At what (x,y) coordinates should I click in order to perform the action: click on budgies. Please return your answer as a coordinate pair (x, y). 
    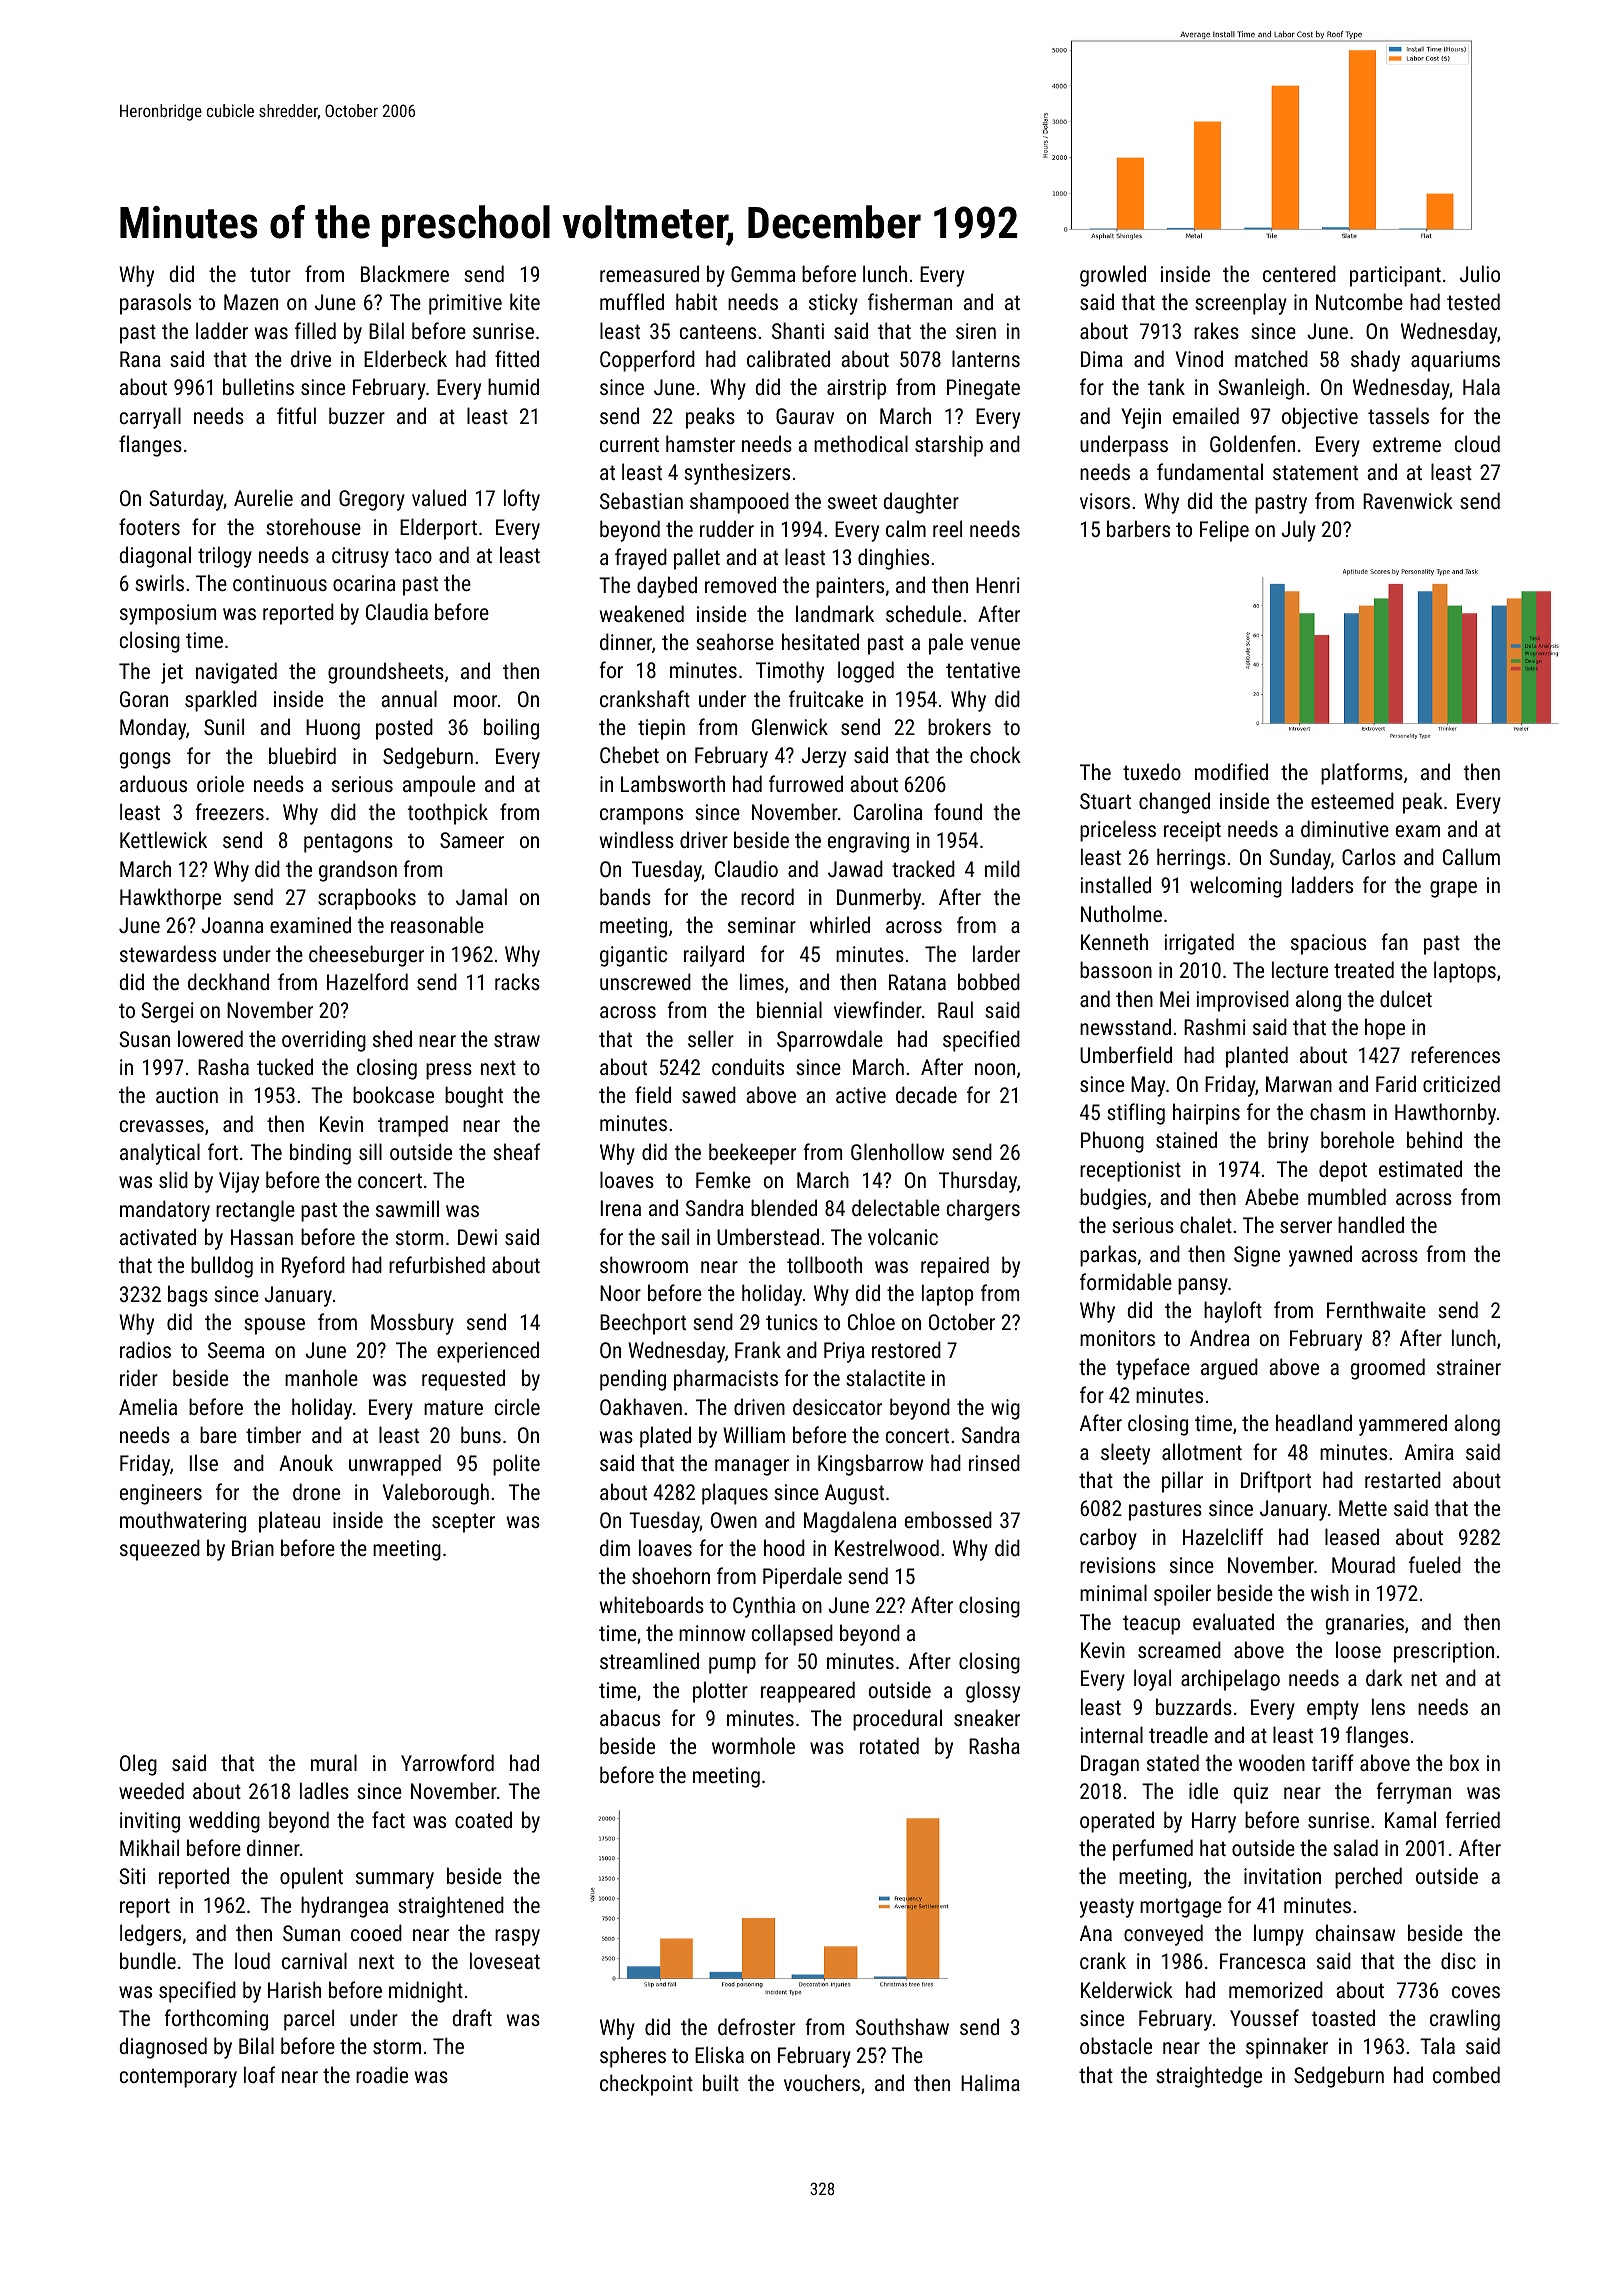
    Looking at the image, I should click on (1113, 1199).
